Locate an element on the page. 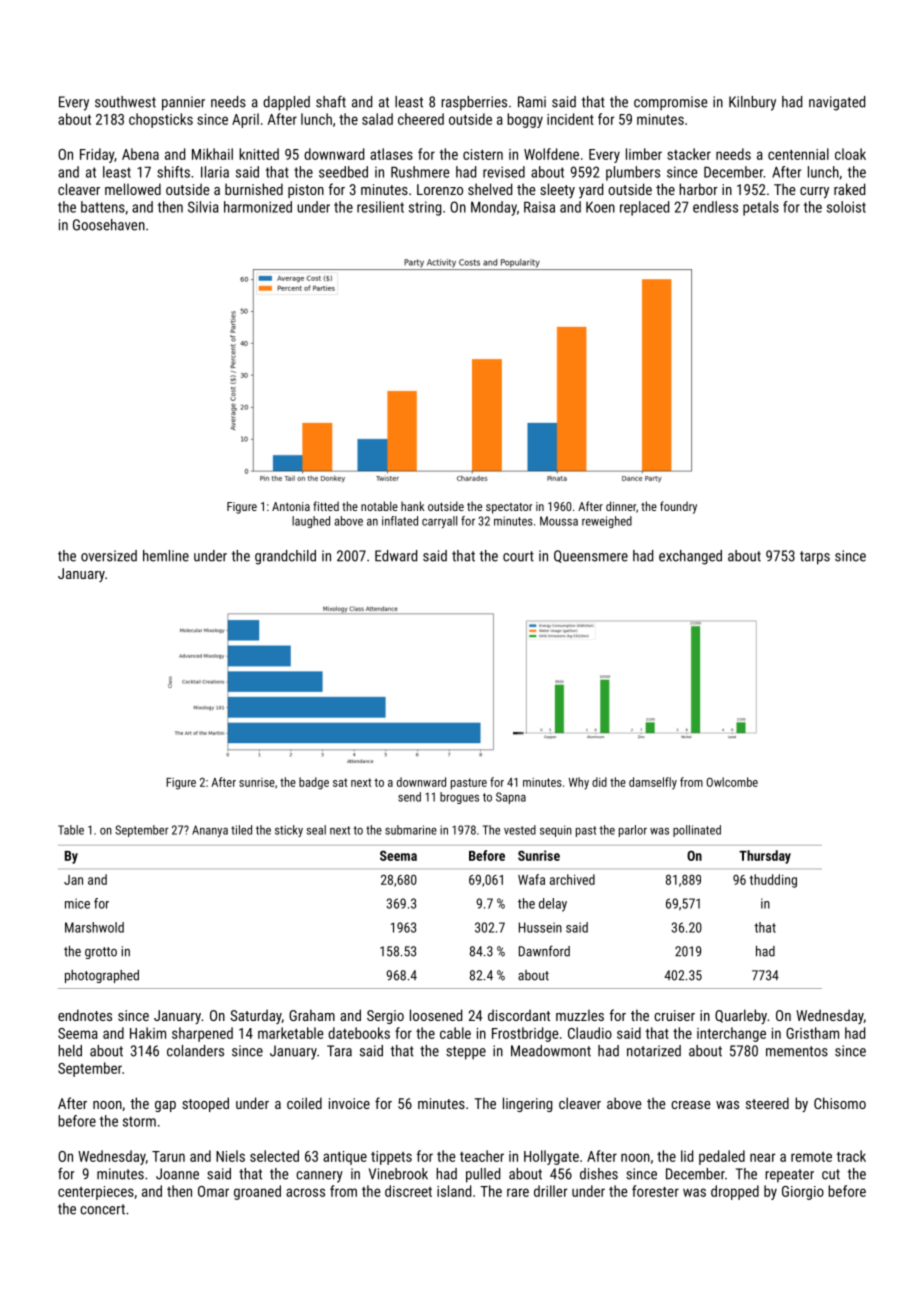 The image size is (924, 1308). brogues is located at coordinates (459, 798).
